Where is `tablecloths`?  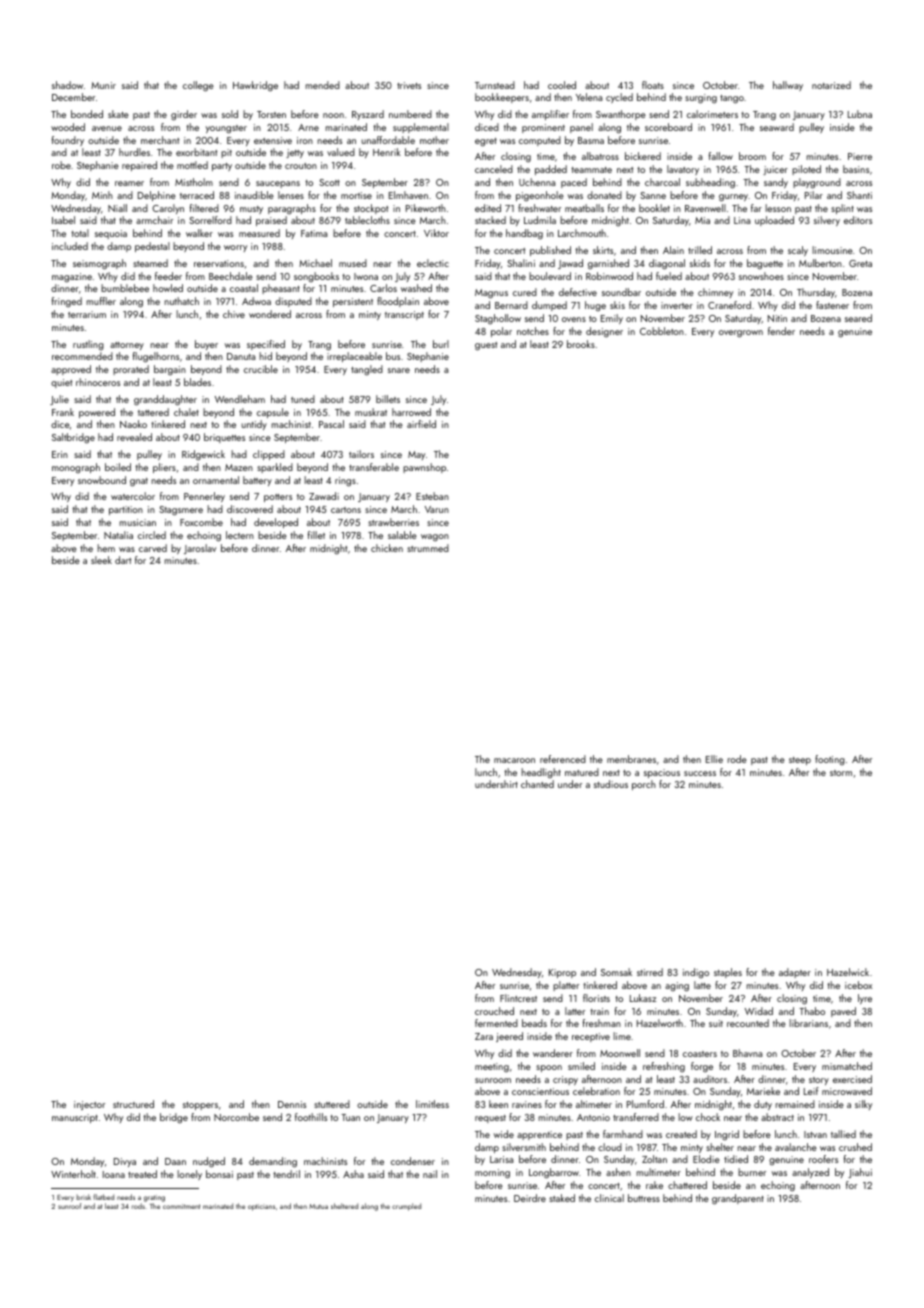 tablecloths is located at coordinates (367, 220).
